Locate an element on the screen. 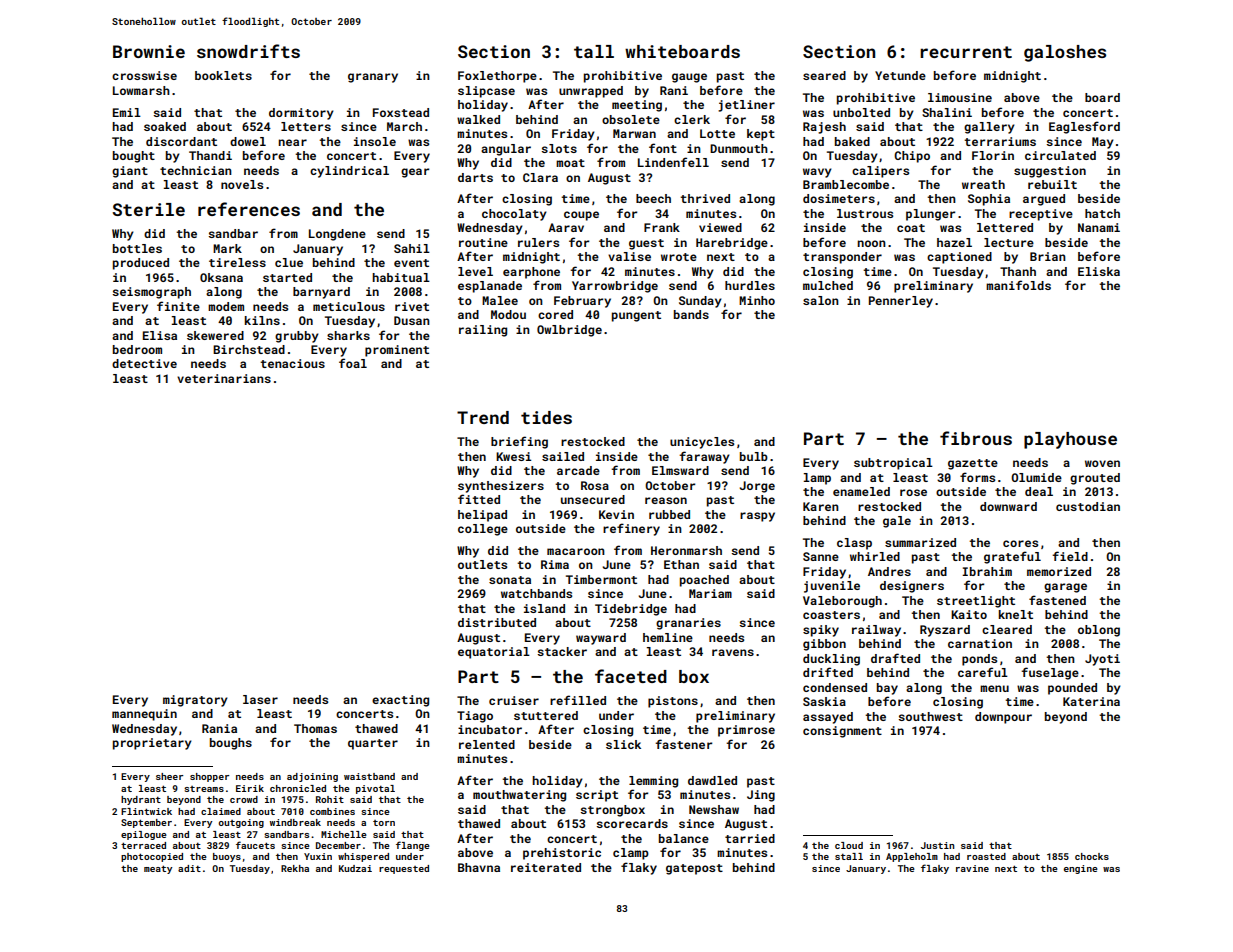  Sophia is located at coordinates (989, 200).
